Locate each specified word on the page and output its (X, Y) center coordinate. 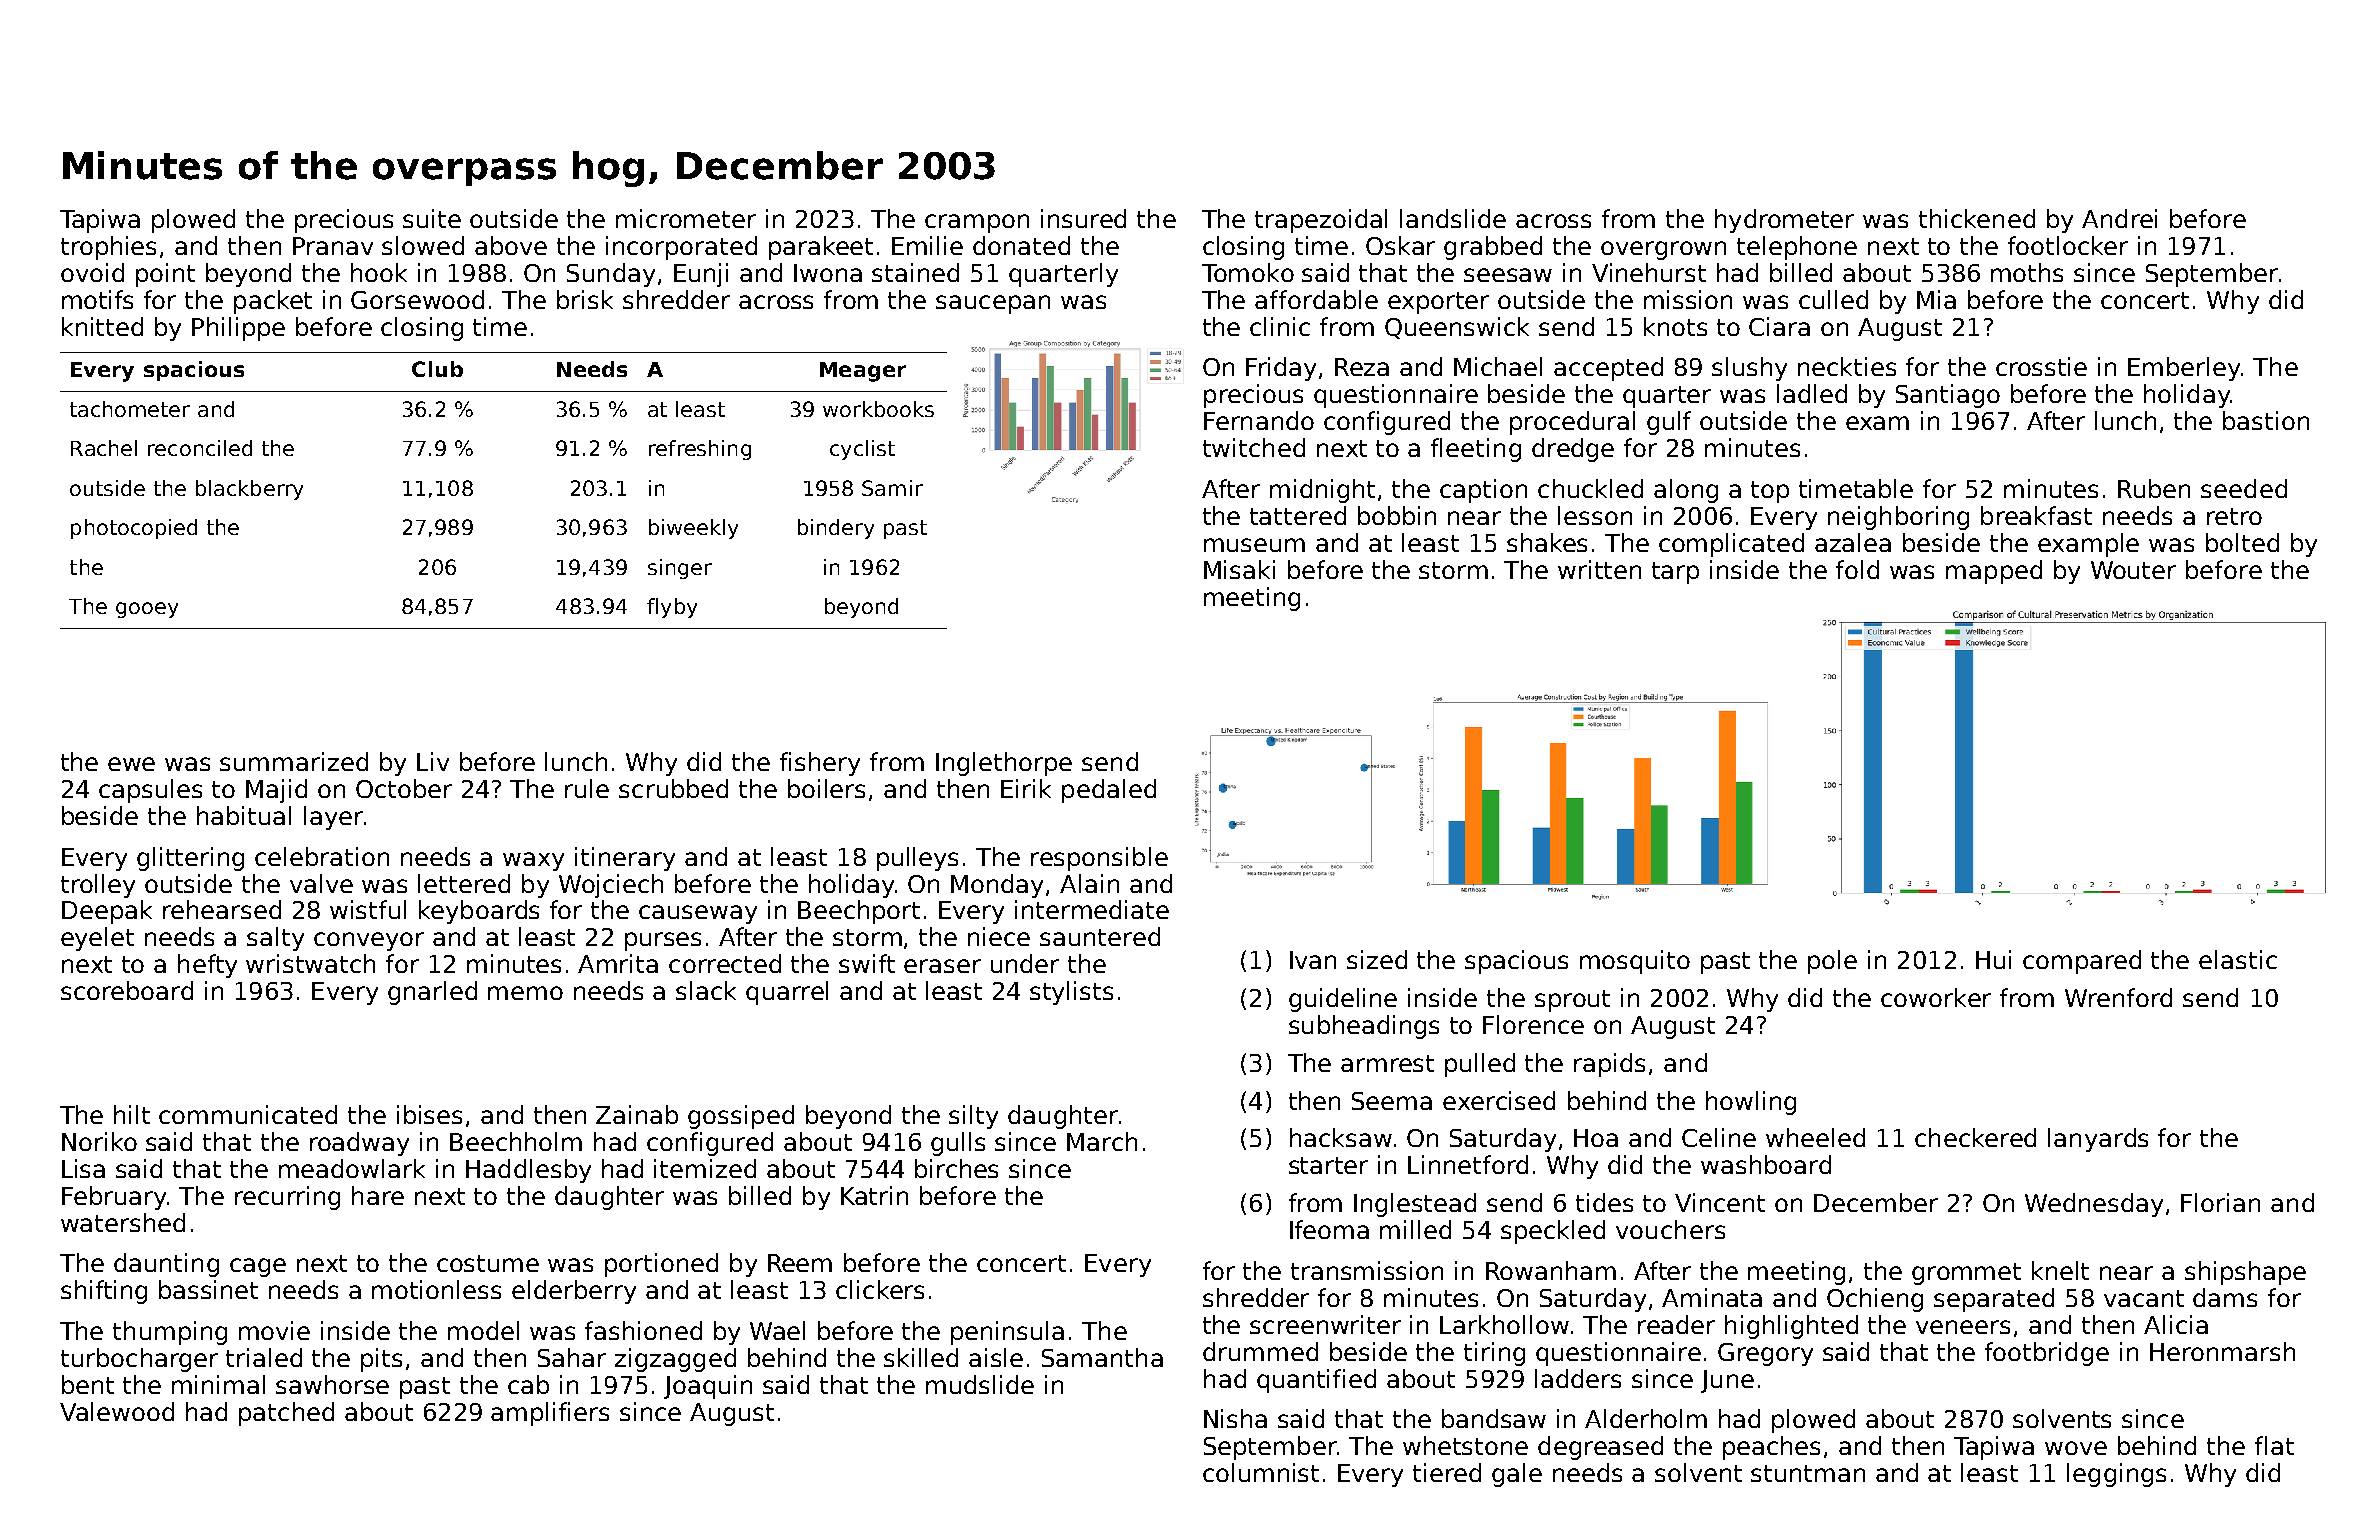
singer (680, 569)
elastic (2238, 959)
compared (2082, 962)
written (1599, 569)
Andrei (2119, 218)
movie (274, 1330)
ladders (1578, 1378)
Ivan (1313, 960)
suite (432, 218)
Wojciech (611, 886)
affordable (1316, 299)
